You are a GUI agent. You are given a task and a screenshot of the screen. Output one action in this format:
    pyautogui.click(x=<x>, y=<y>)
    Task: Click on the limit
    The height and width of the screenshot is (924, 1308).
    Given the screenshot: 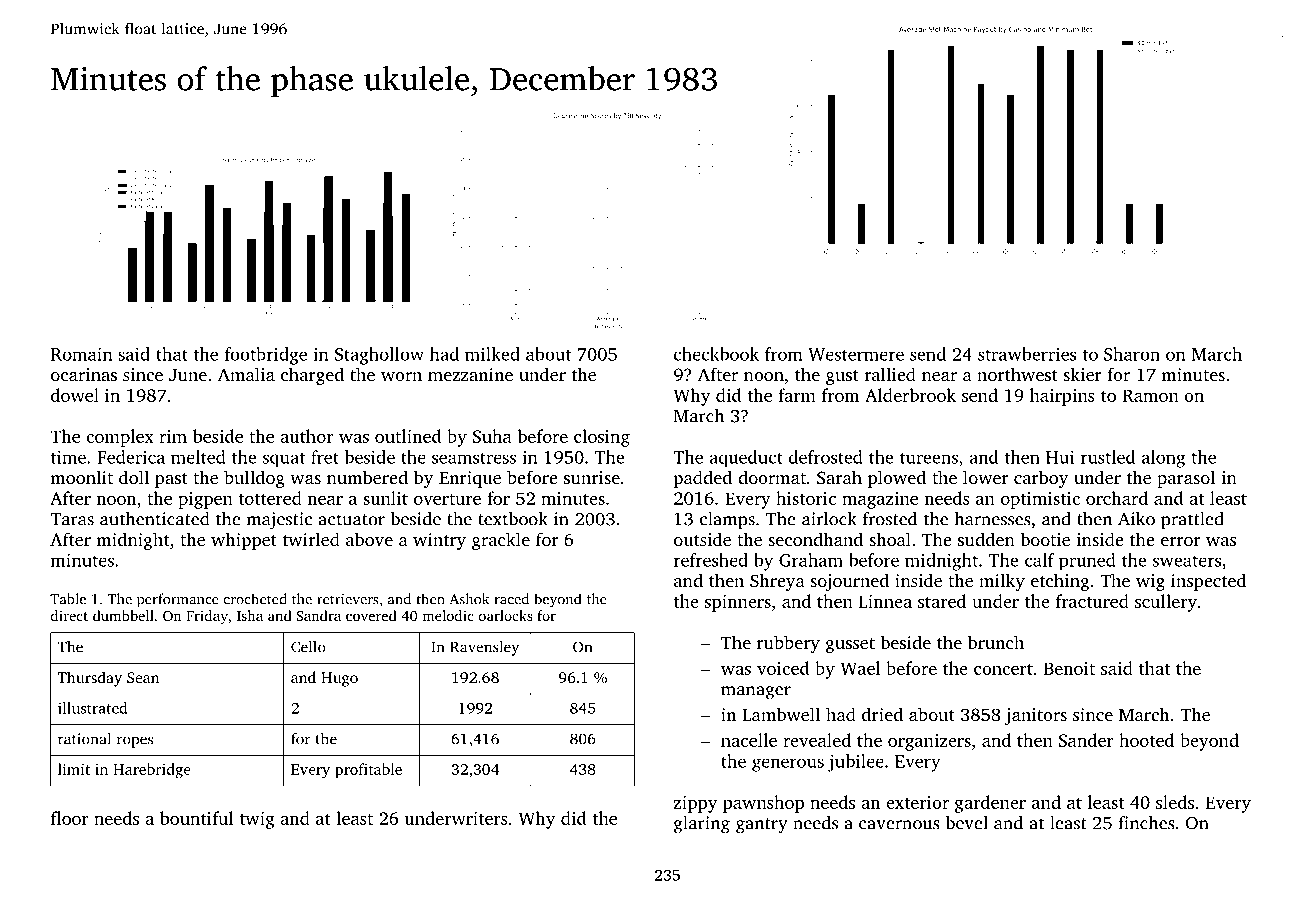 What is the action you would take?
    pyautogui.click(x=74, y=769)
